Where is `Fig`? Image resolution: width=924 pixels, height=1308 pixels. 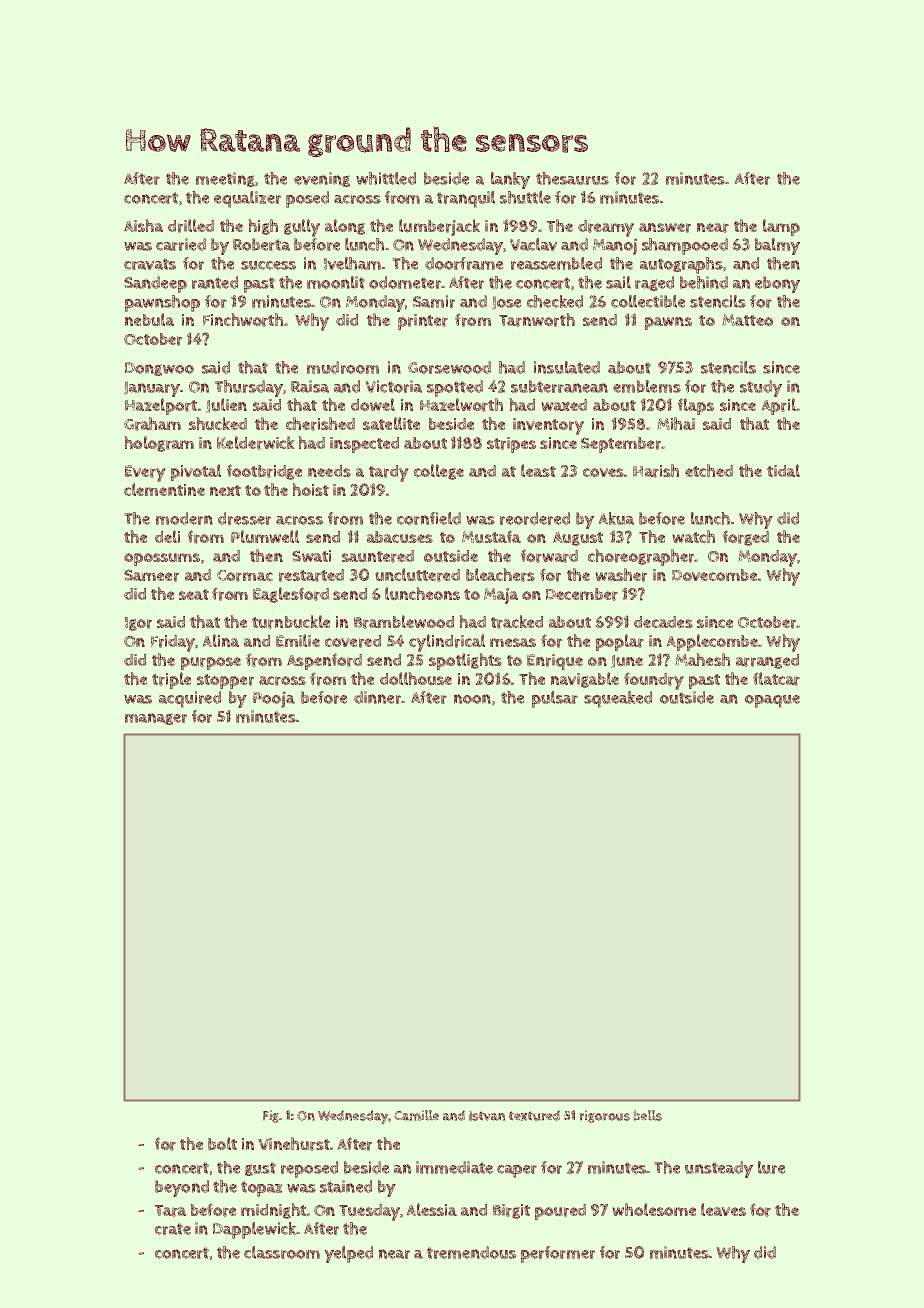
Fig is located at coordinates (271, 1116).
